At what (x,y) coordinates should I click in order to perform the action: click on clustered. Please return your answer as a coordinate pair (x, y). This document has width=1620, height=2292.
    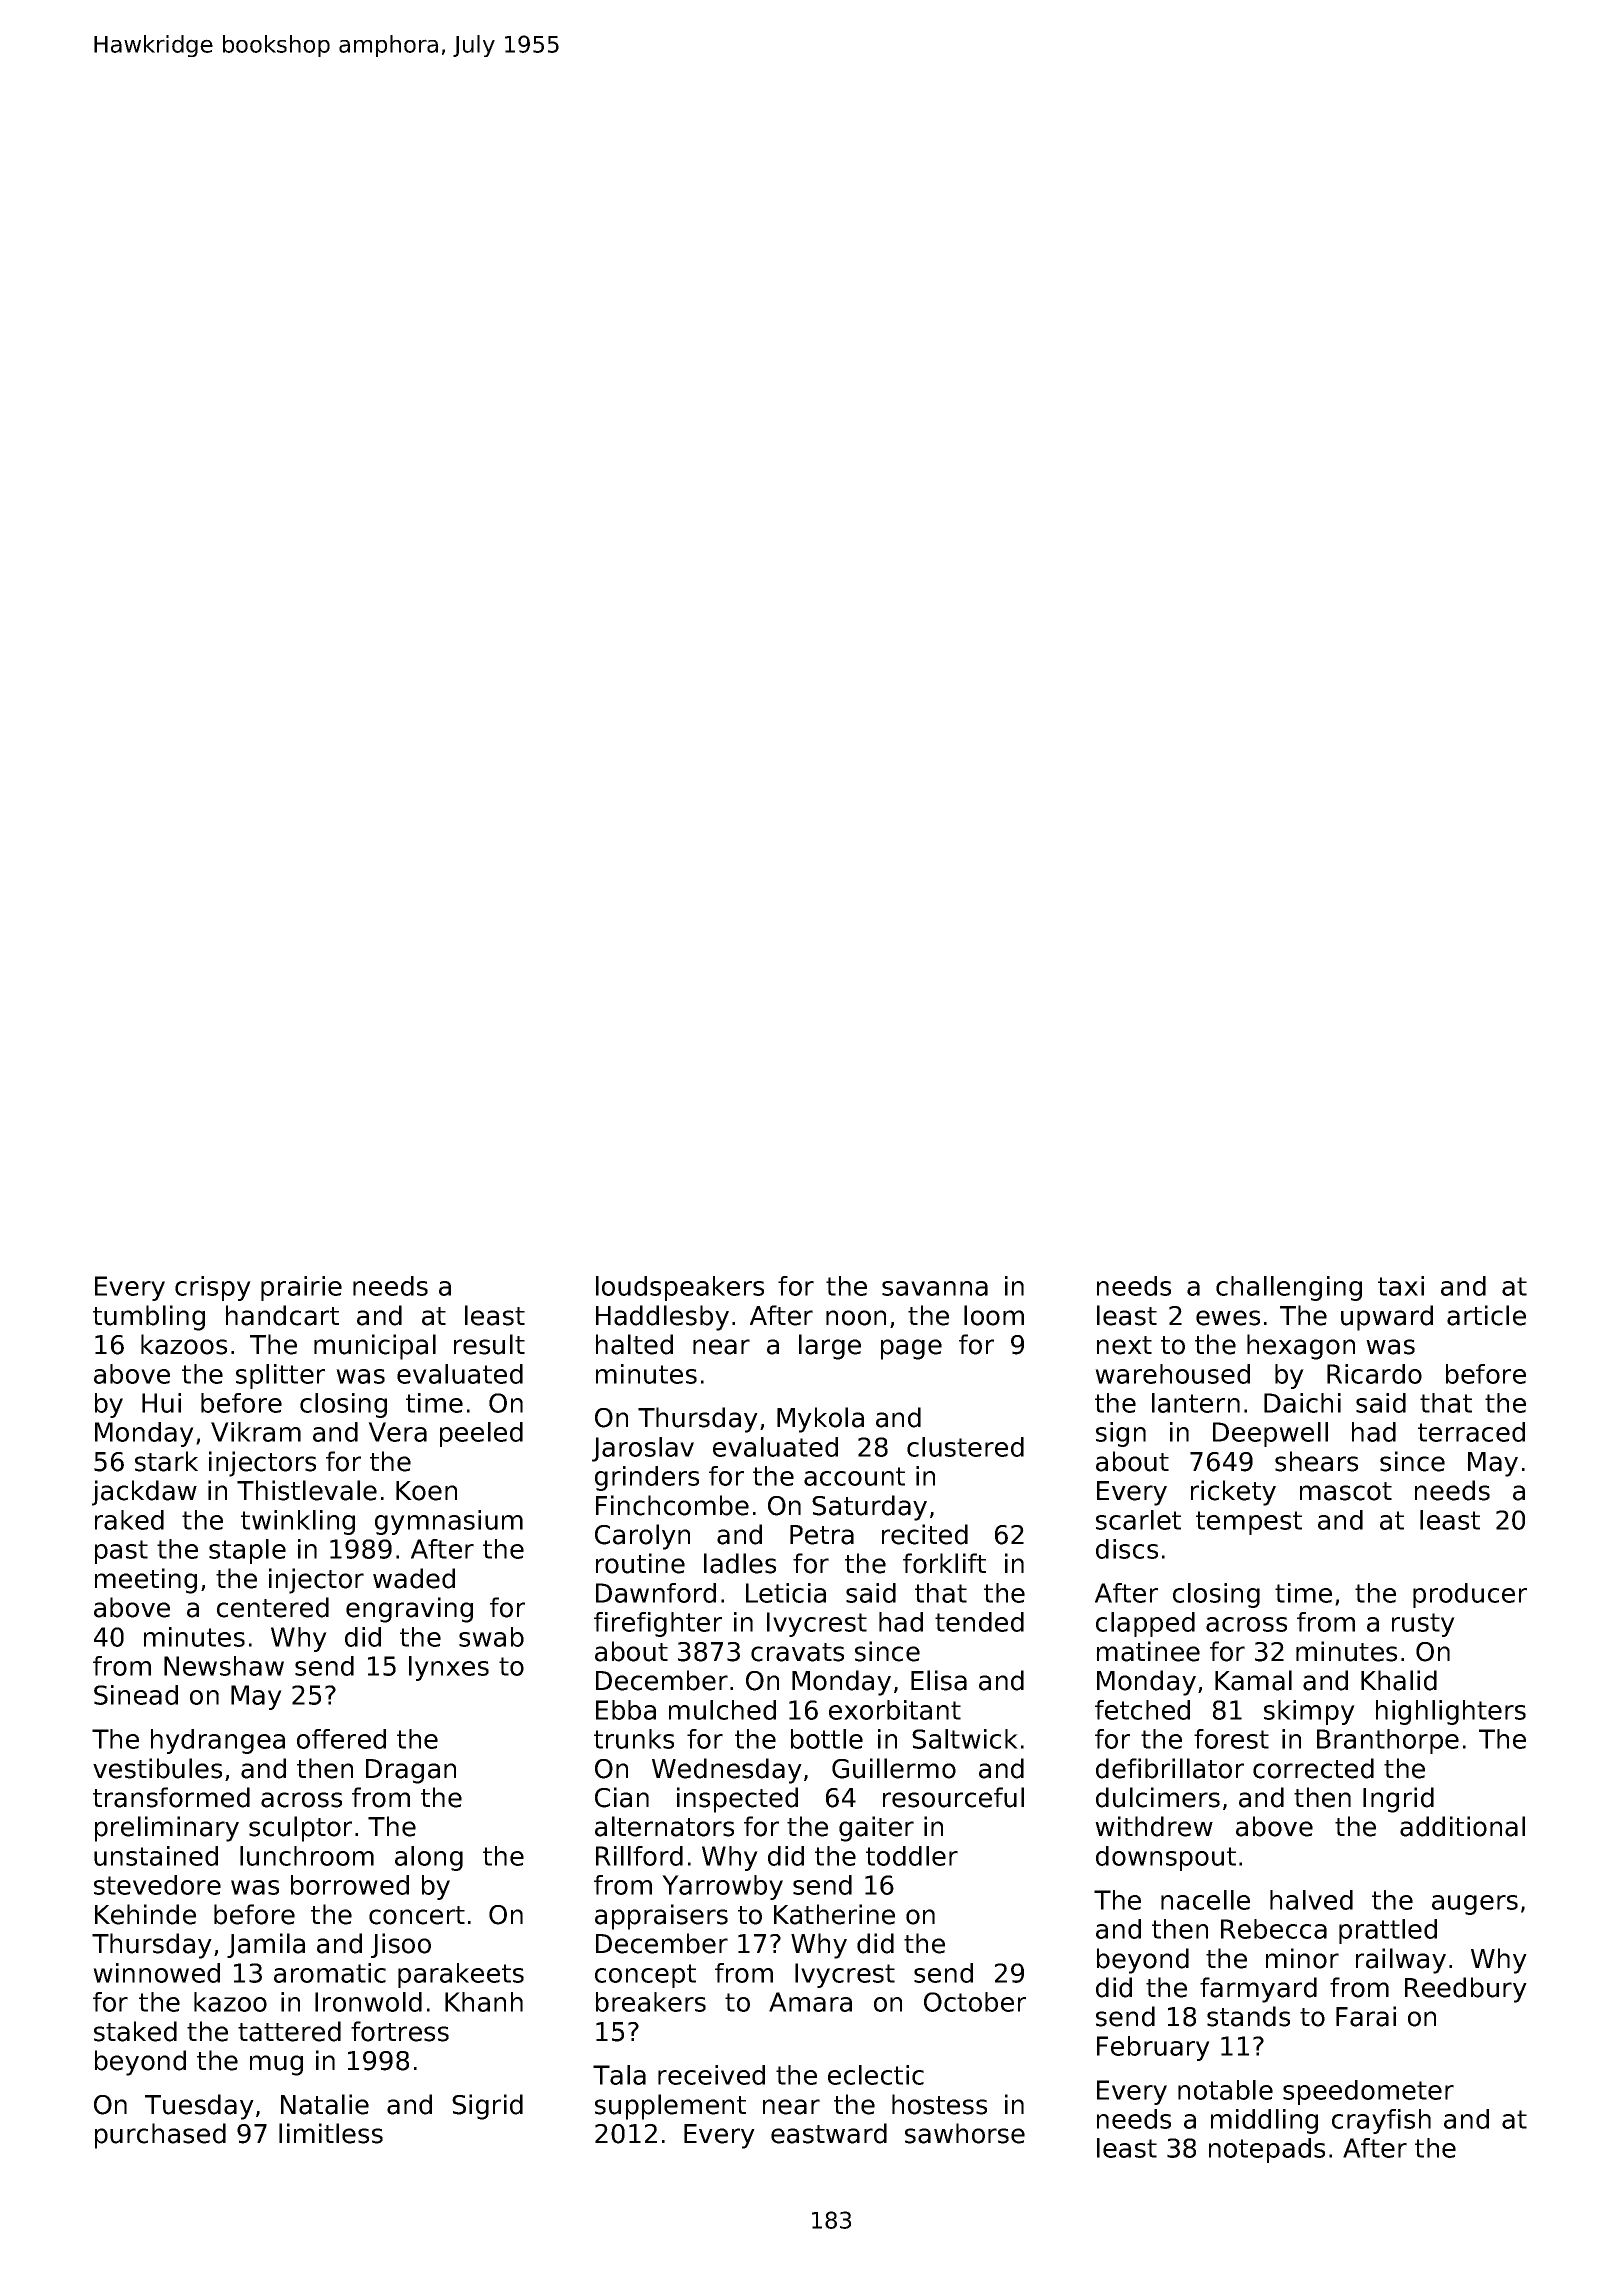
    Looking at the image, I should click on (965, 1447).
